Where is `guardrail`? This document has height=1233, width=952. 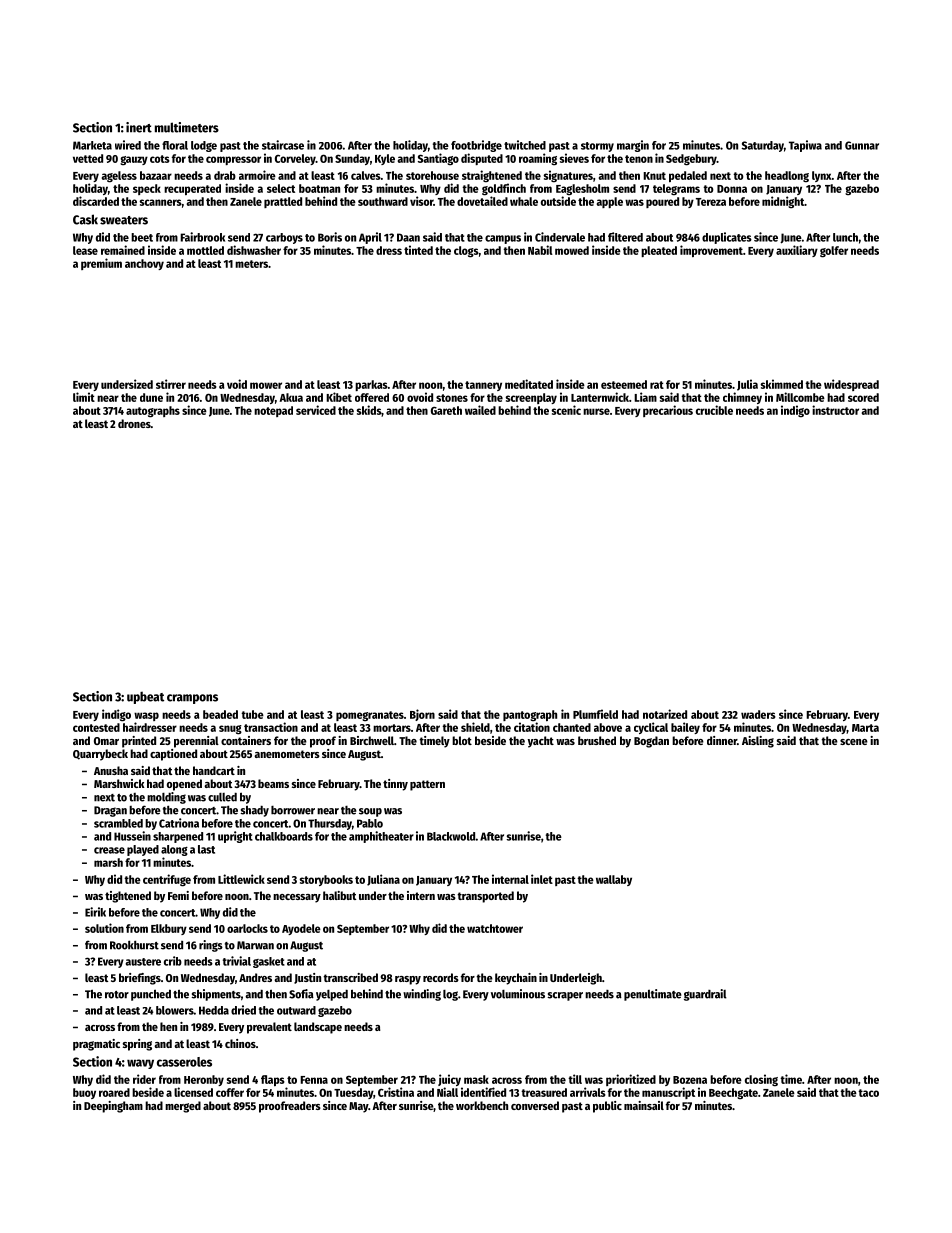
guardrail is located at coordinates (705, 995).
